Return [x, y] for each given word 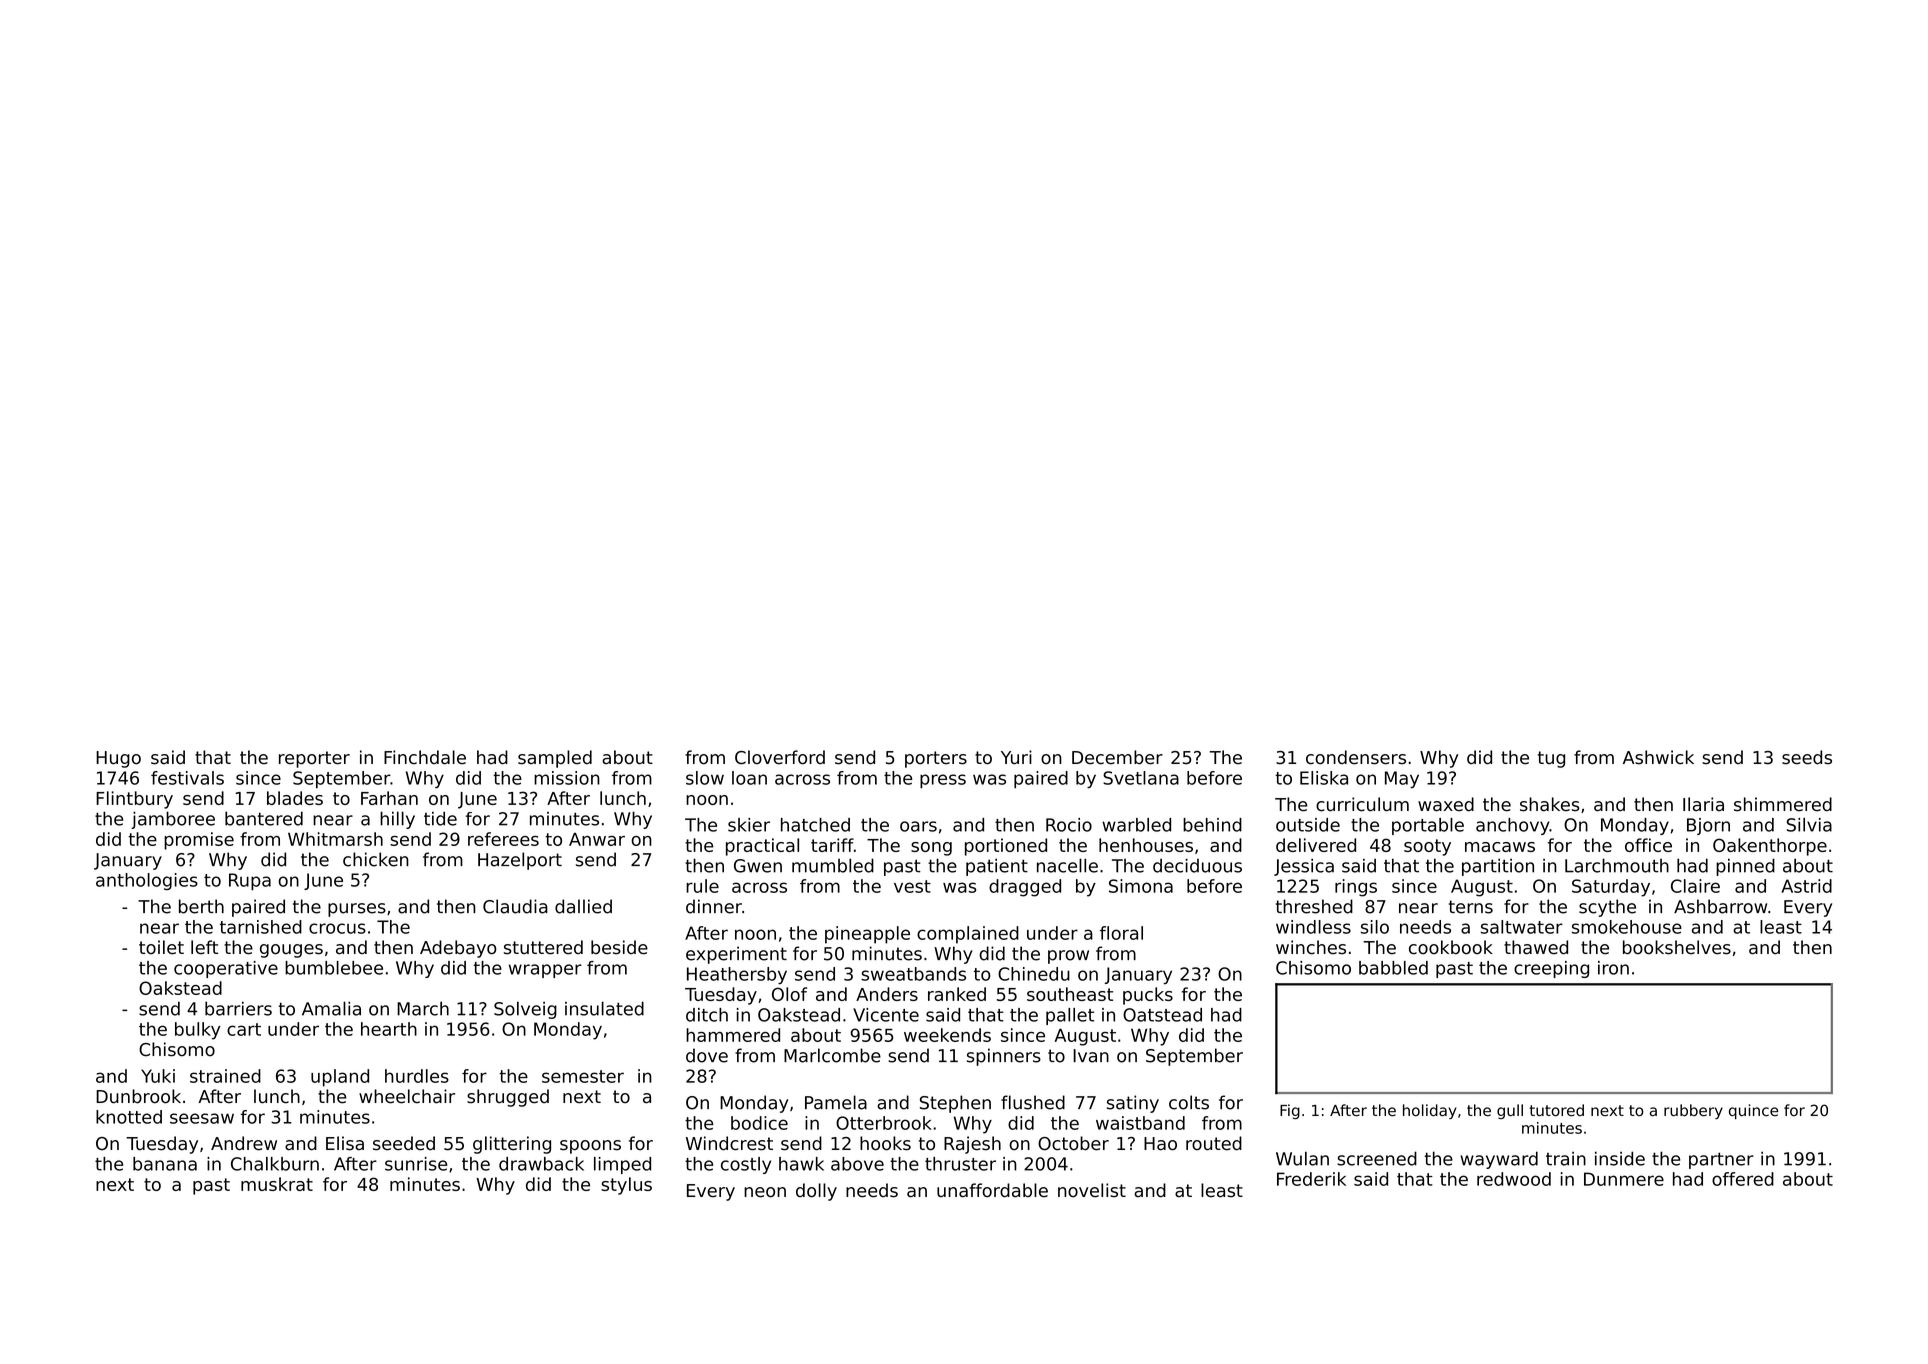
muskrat [277, 1184]
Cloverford [780, 757]
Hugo [118, 759]
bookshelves [1677, 947]
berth [201, 906]
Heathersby [737, 976]
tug [1551, 759]
